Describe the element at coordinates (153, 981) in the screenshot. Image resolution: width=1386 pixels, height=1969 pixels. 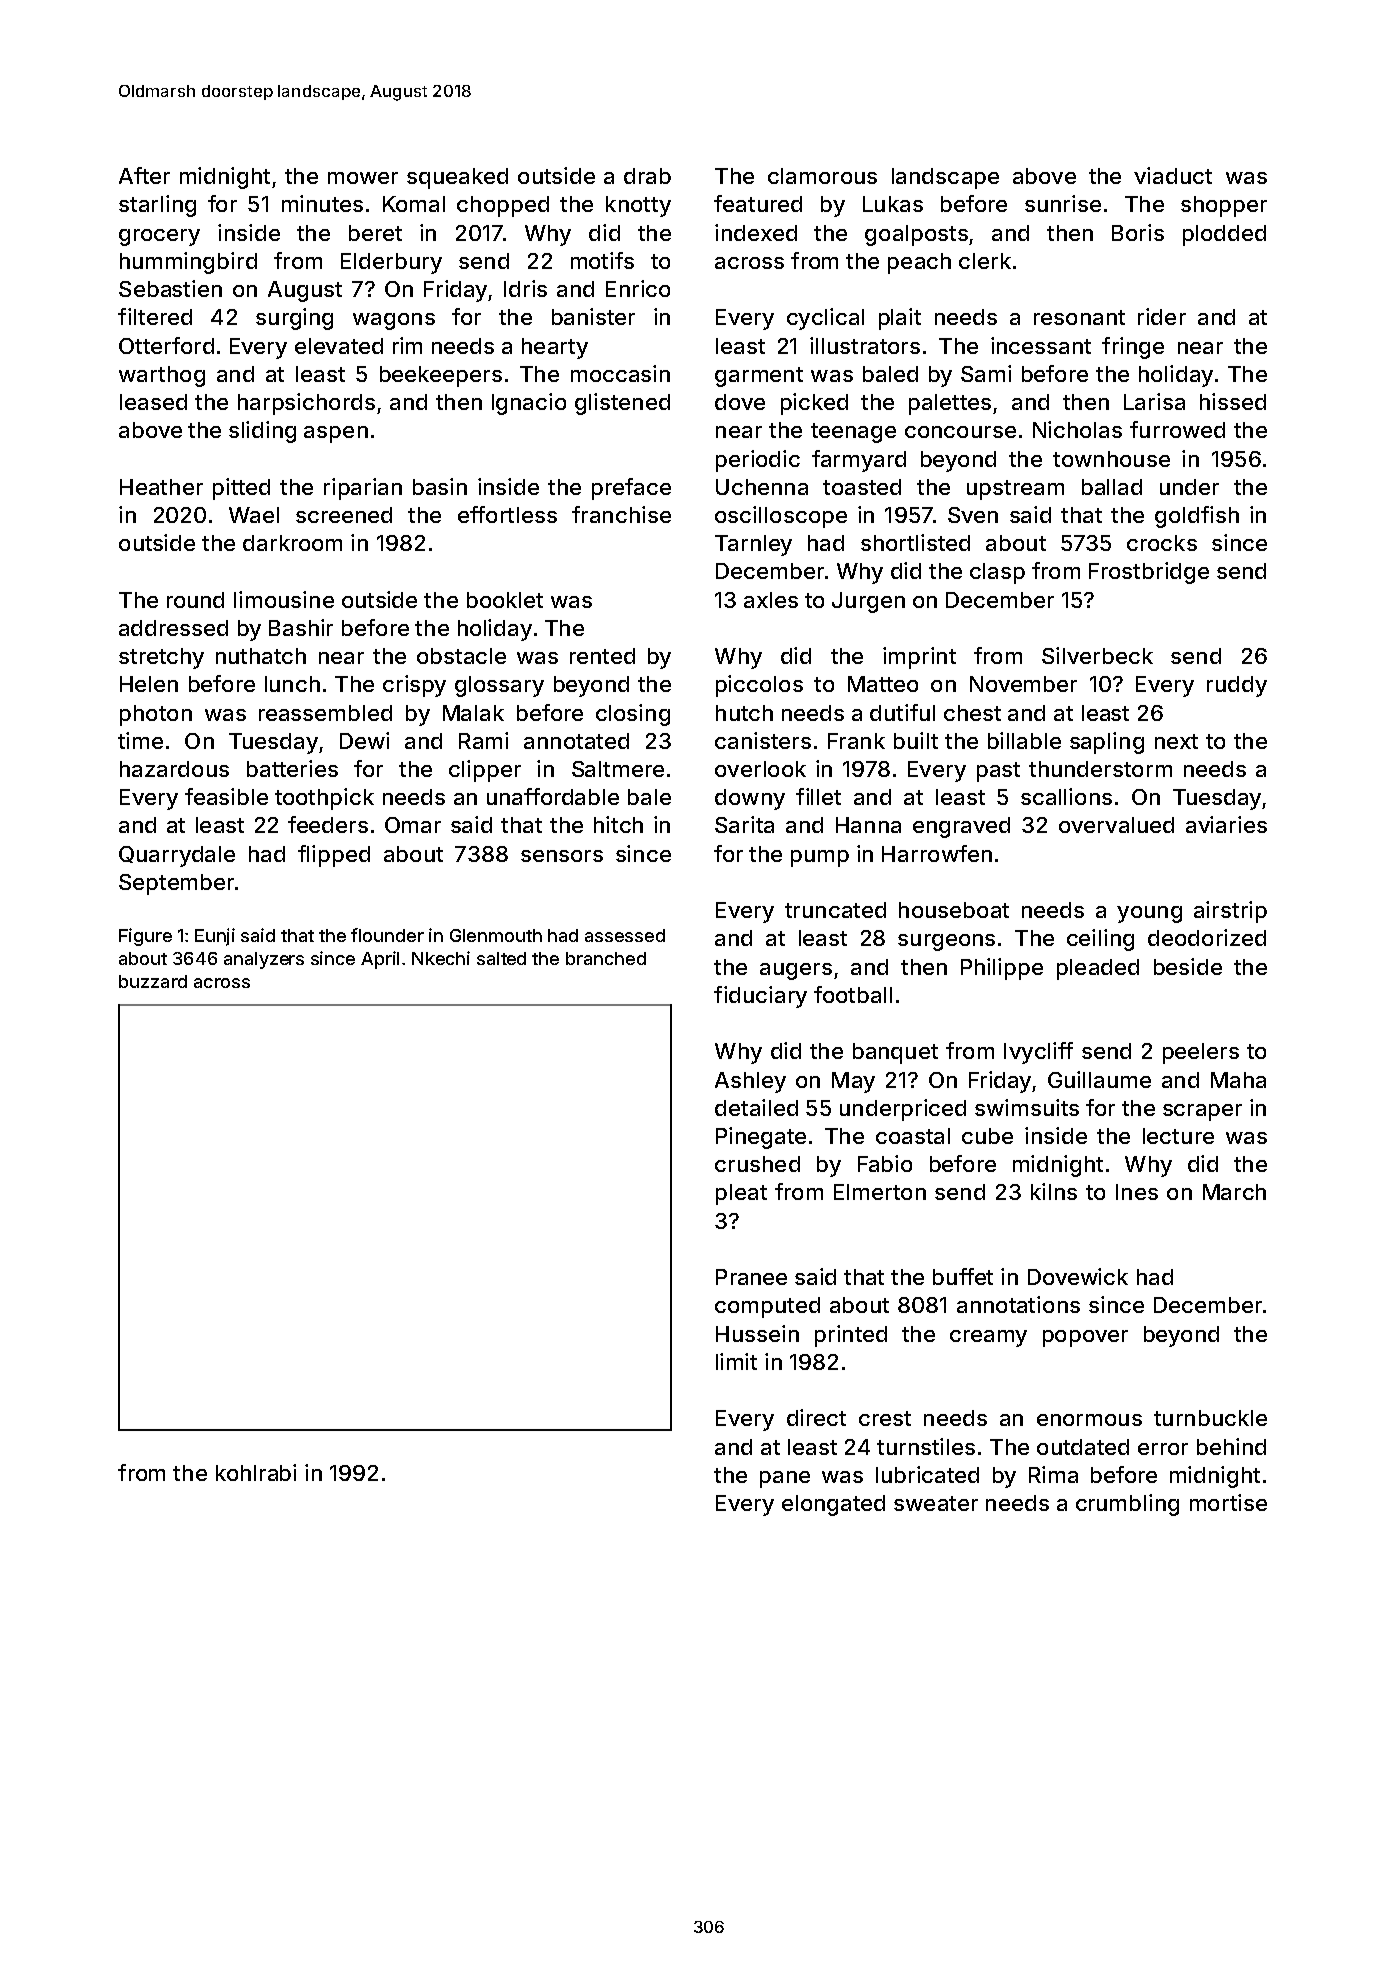
I see `buzzard` at that location.
